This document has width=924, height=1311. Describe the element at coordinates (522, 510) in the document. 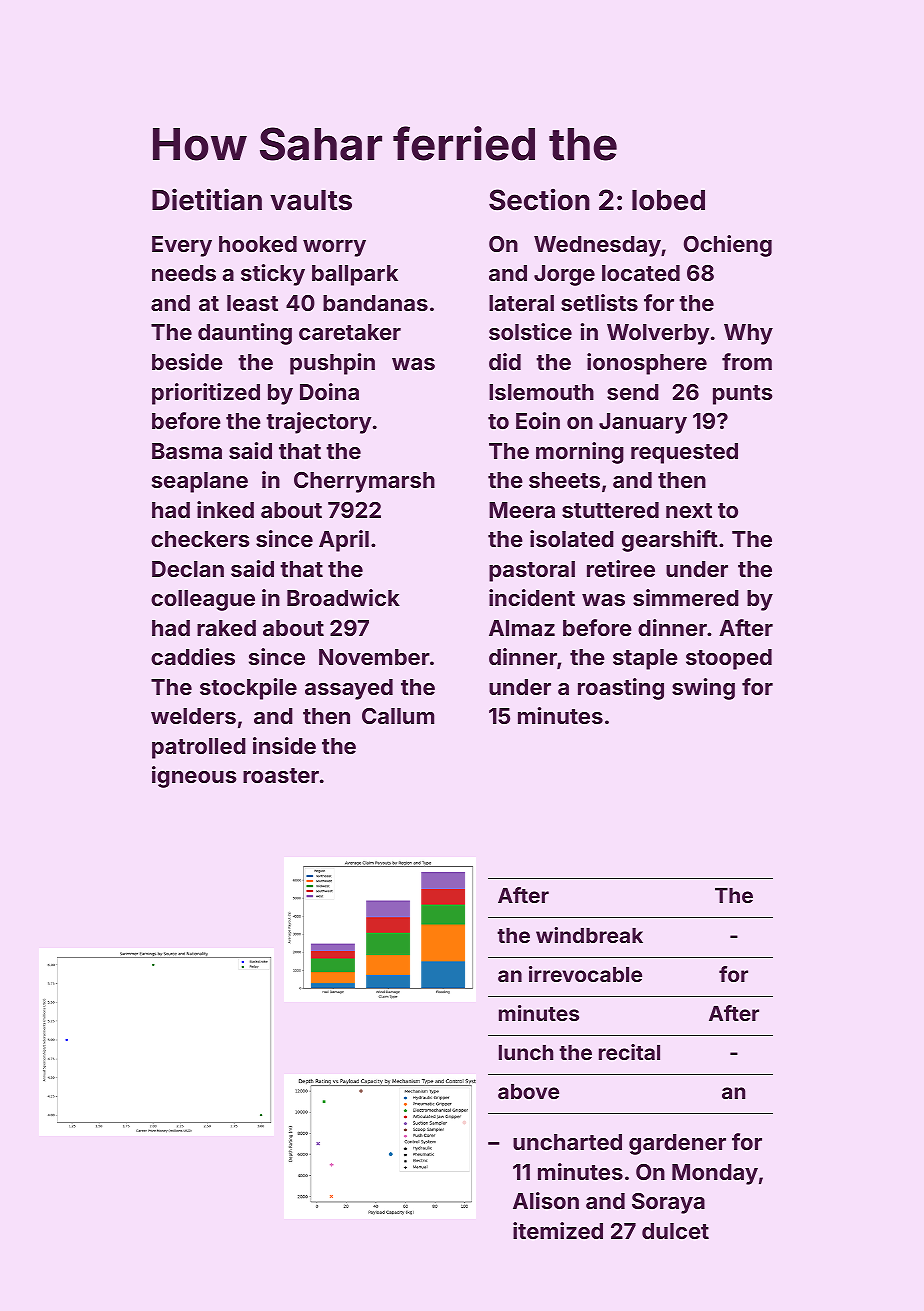

I see `Meera` at that location.
